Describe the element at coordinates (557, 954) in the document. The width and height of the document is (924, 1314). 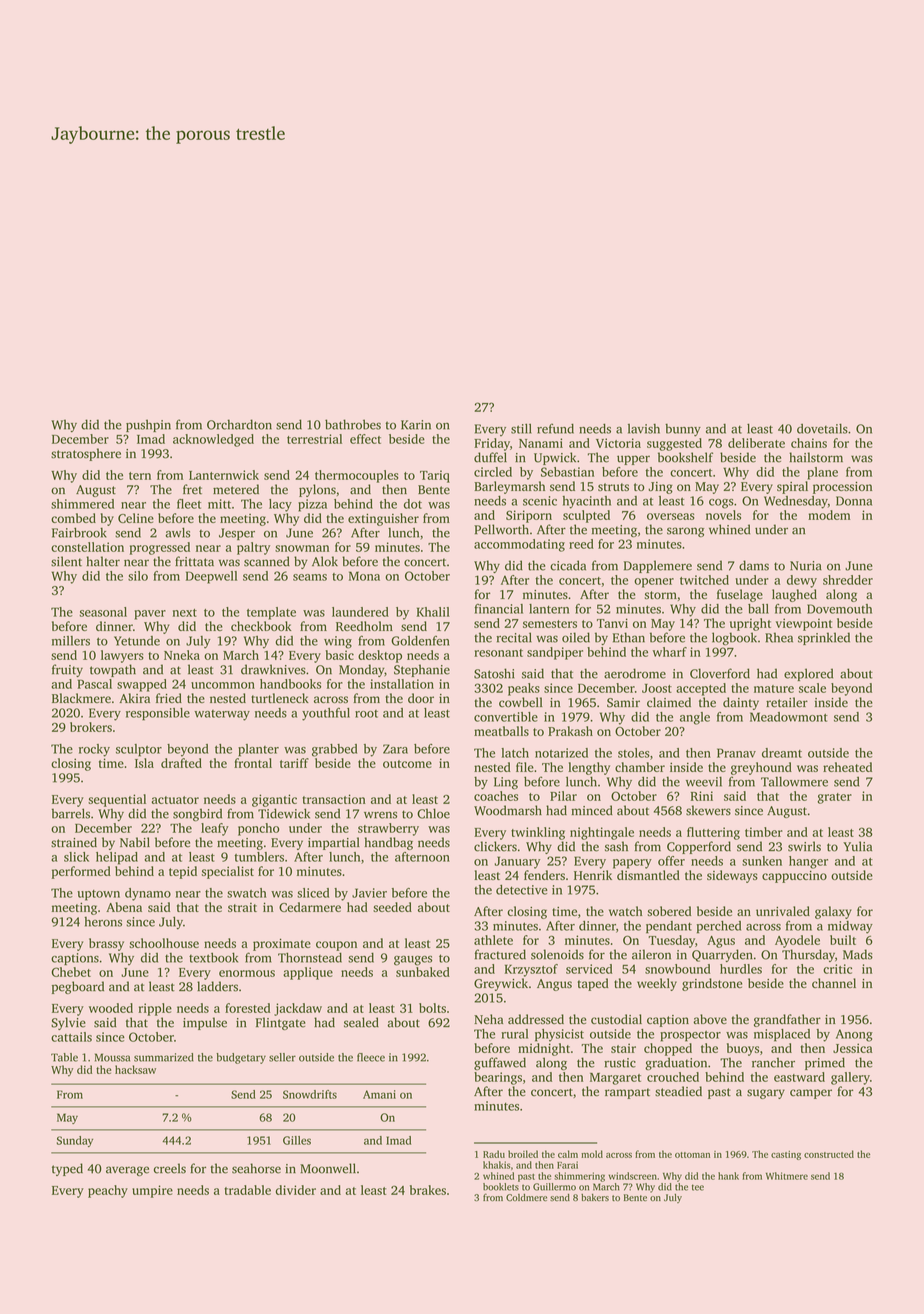
I see `solenoids` at that location.
